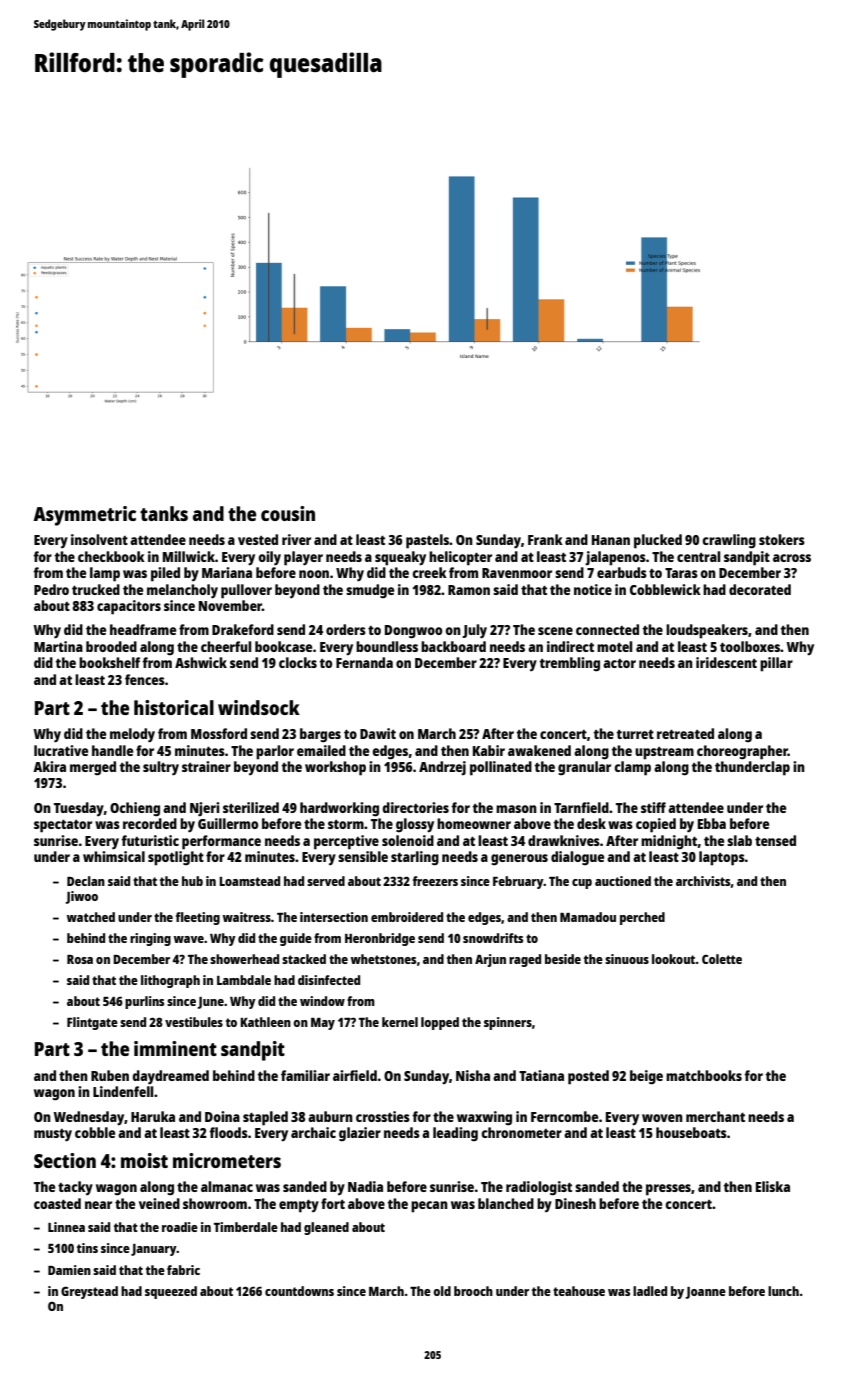 The width and height of the screenshot is (849, 1400). What do you see at coordinates (782, 539) in the screenshot?
I see `stokers` at bounding box center [782, 539].
